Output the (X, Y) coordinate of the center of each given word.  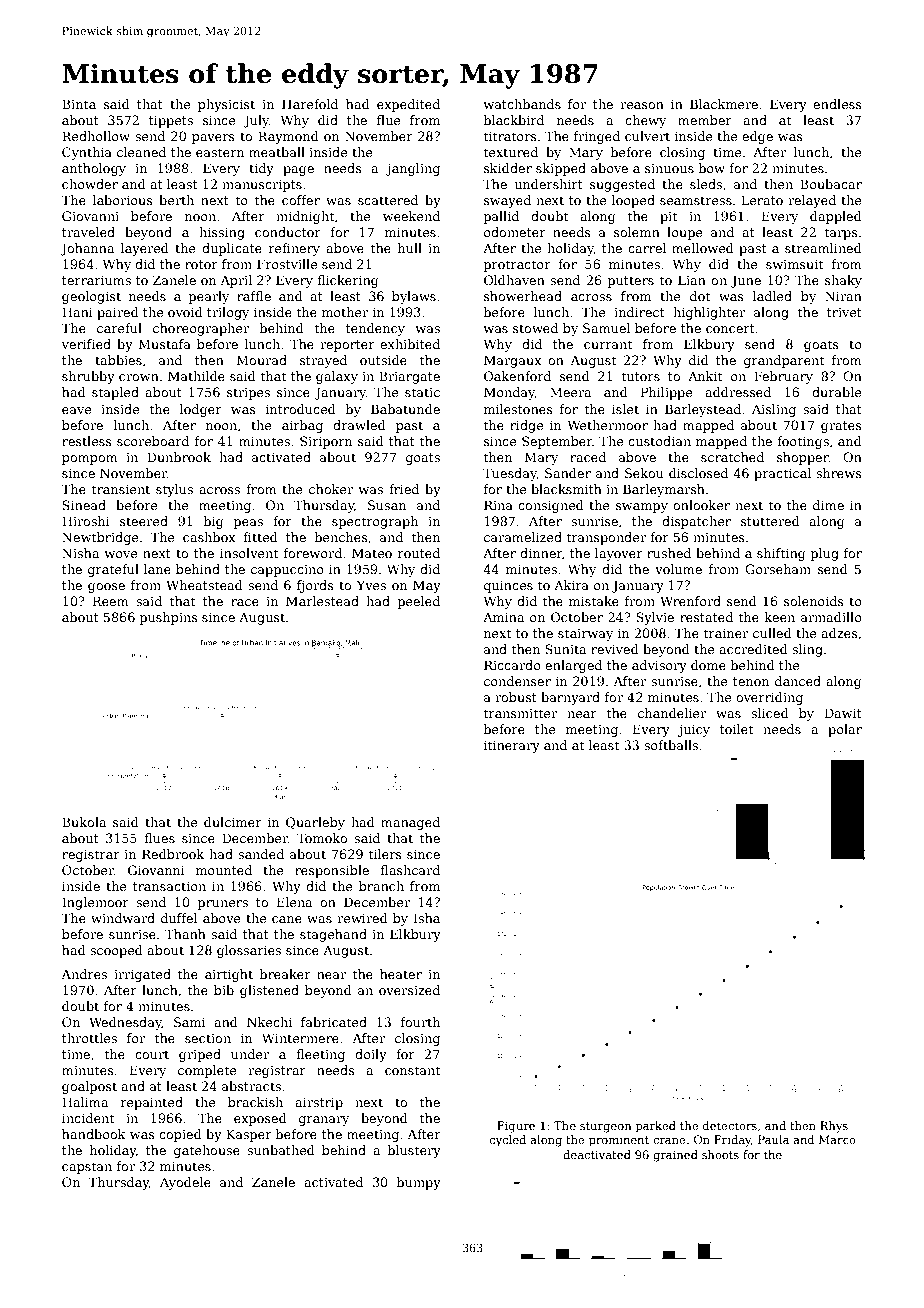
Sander (568, 473)
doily (371, 1055)
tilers (385, 854)
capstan (87, 1168)
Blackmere (724, 104)
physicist (226, 105)
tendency (375, 329)
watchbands (522, 104)
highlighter (709, 313)
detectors (730, 1125)
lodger (201, 410)
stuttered (770, 521)
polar (845, 730)
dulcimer (233, 822)
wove (120, 554)
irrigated (142, 975)
